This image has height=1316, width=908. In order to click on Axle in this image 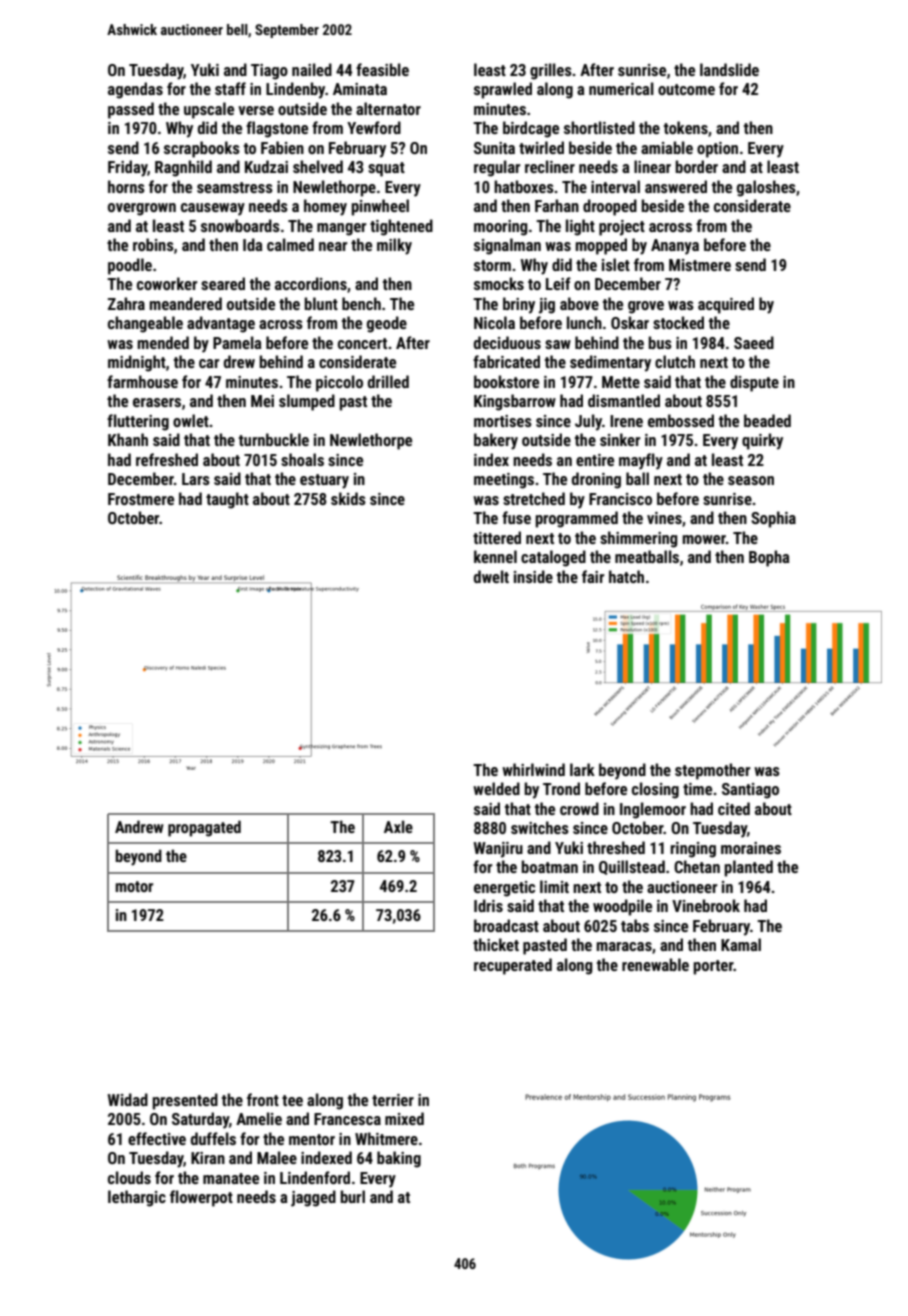, I will do `click(398, 826)`.
